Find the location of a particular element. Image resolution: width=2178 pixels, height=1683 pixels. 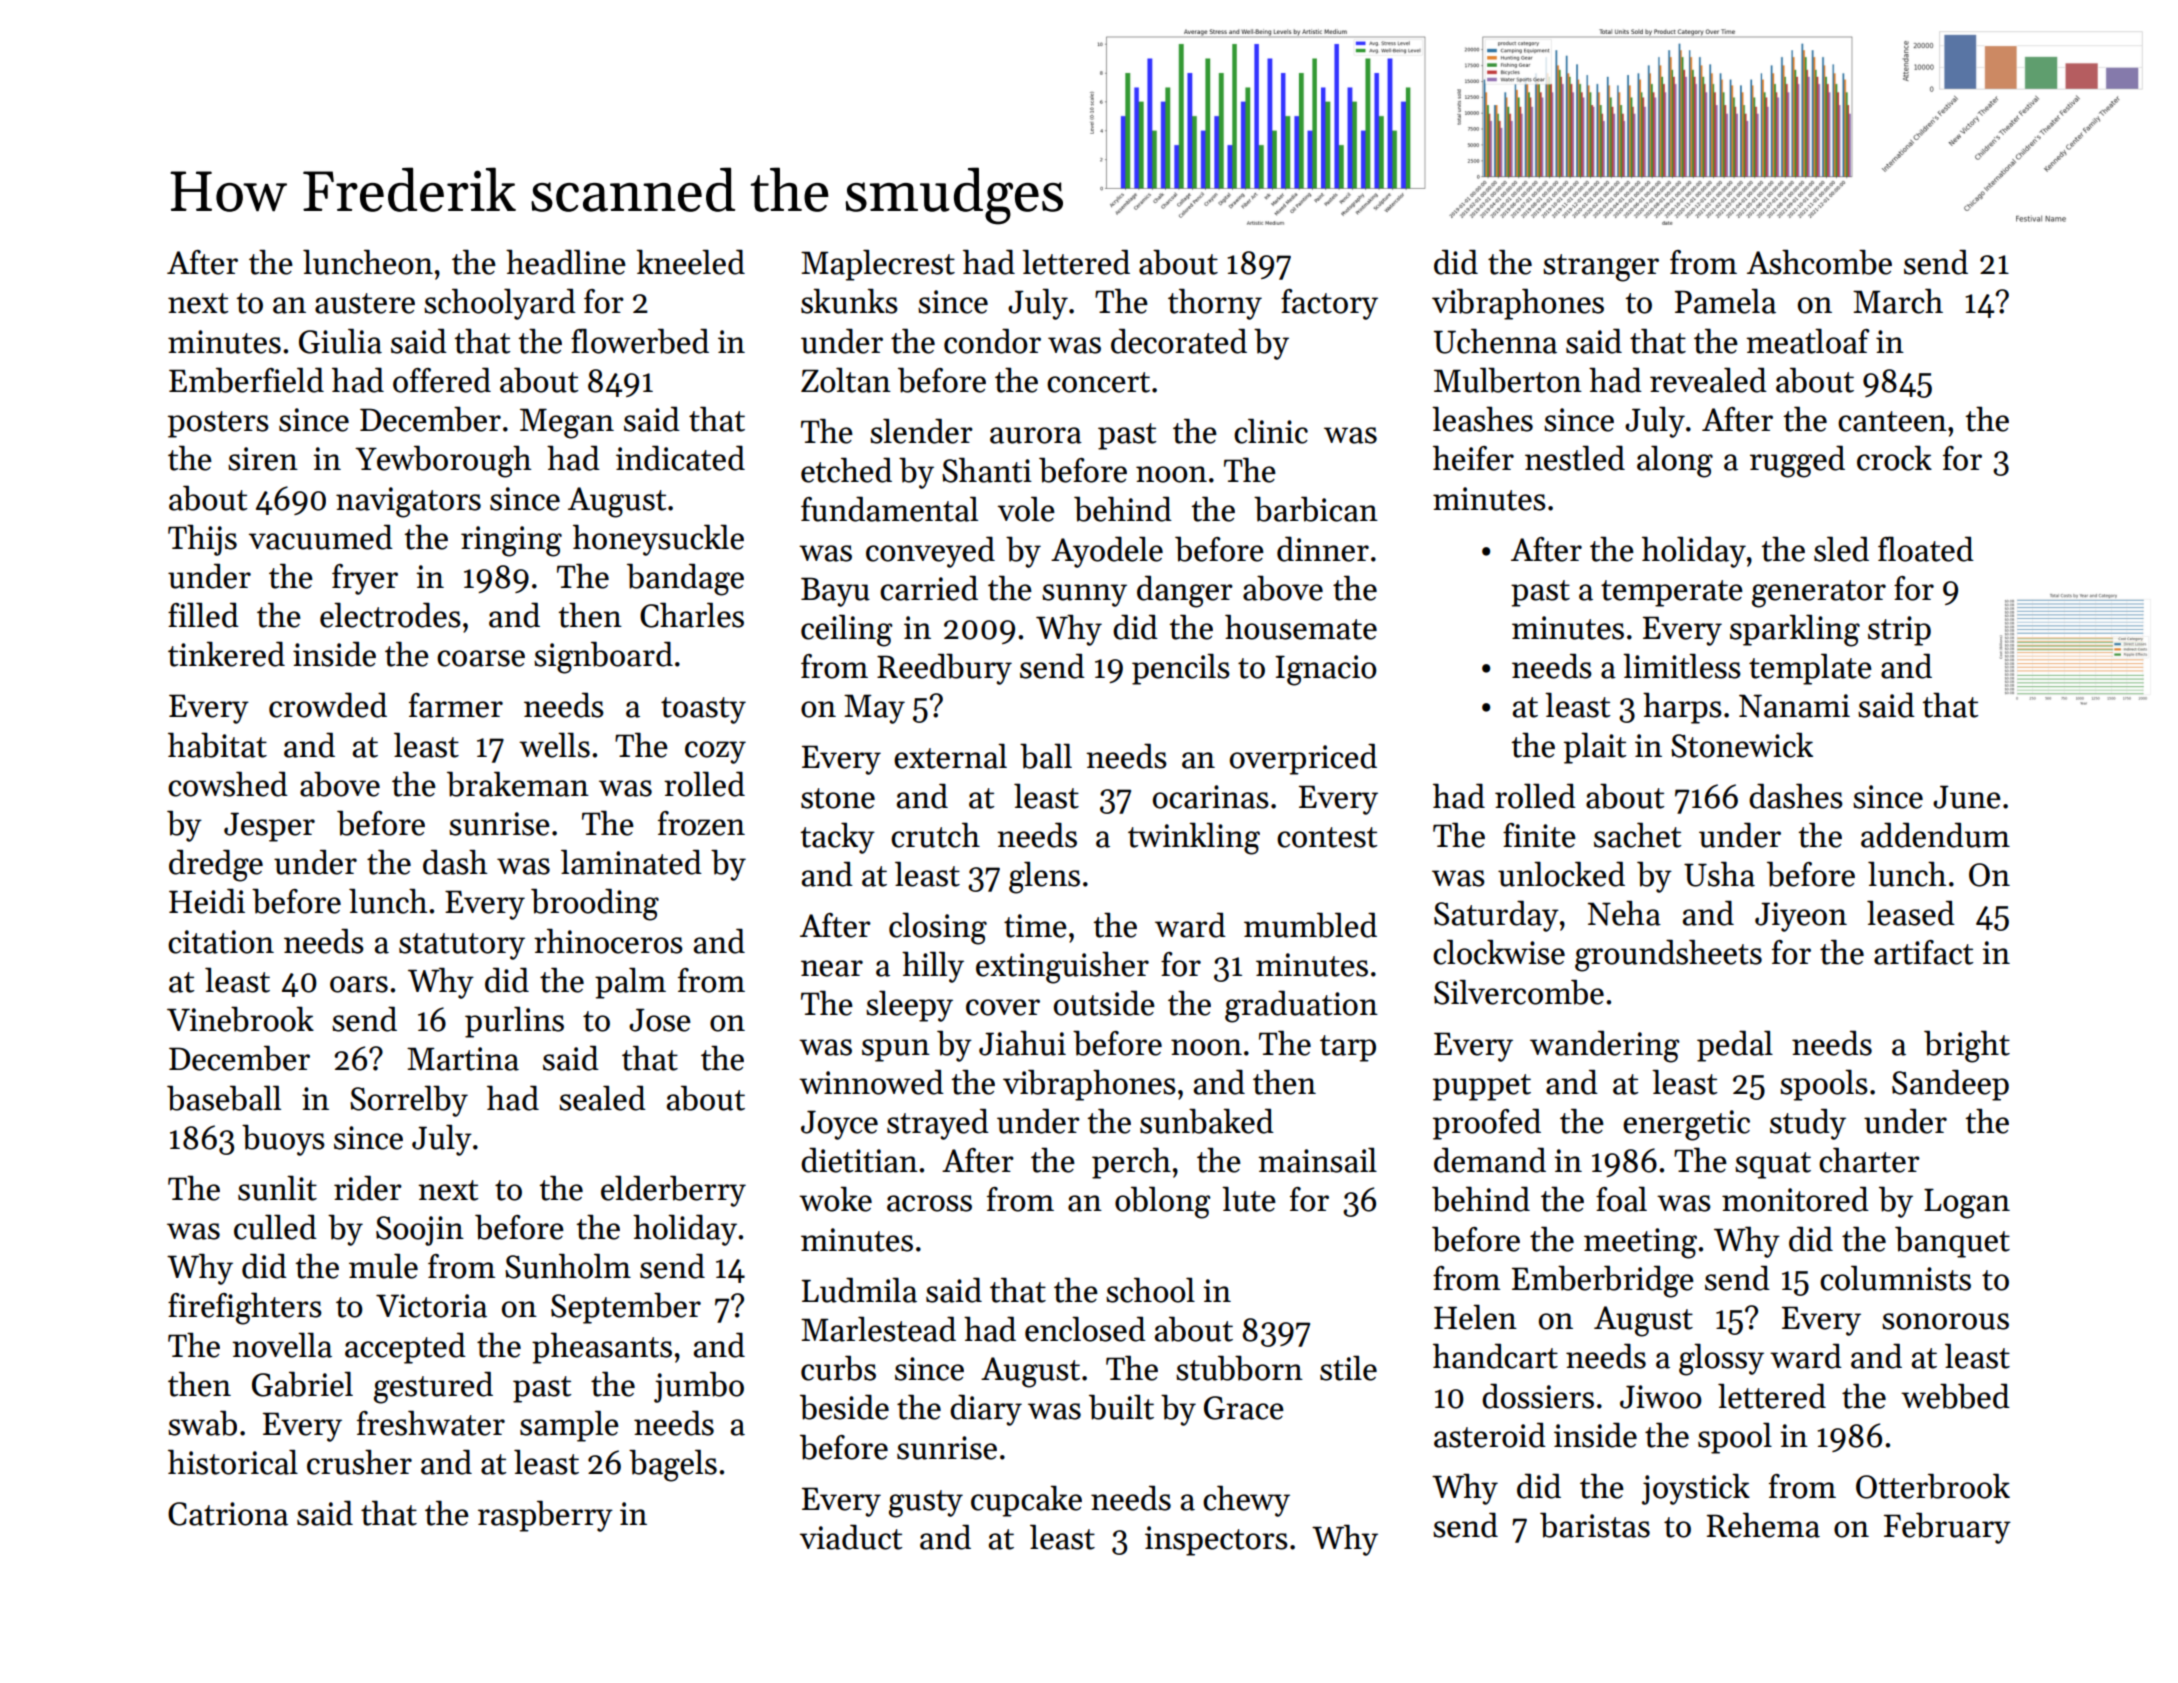

concert is located at coordinates (1098, 382).
